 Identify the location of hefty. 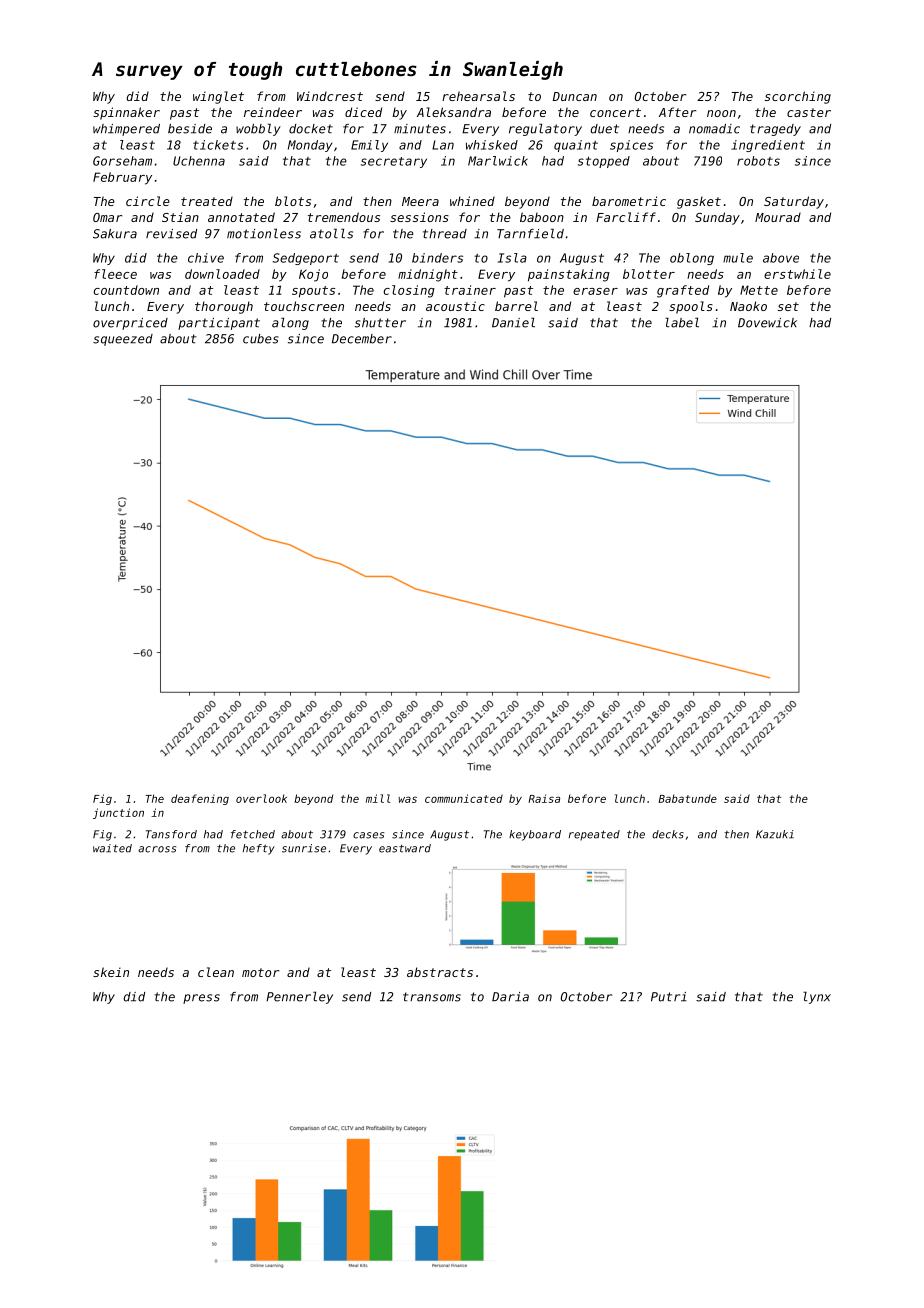
(259, 849).
